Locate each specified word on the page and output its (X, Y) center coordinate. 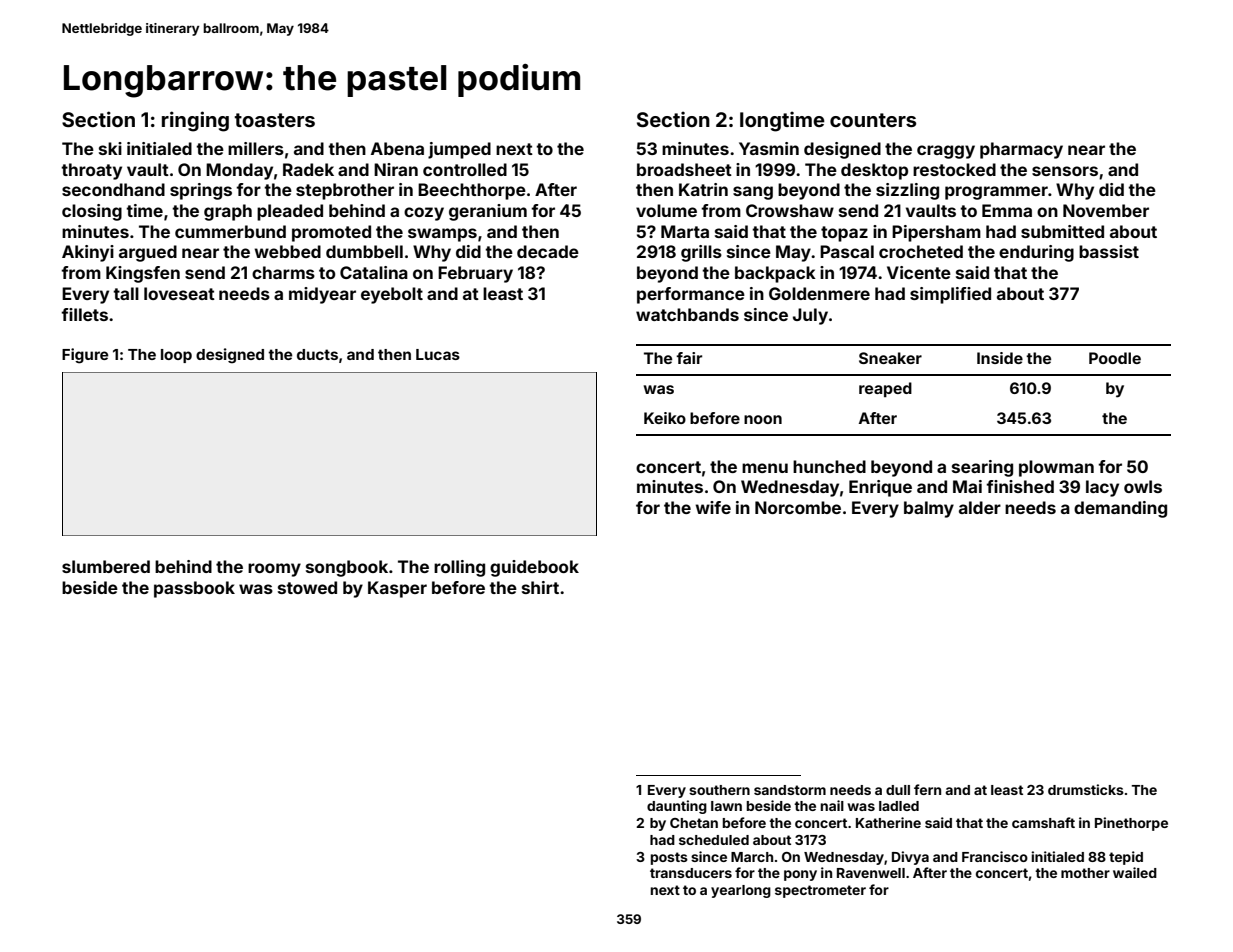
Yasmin (769, 148)
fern (927, 789)
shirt (540, 587)
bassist (1109, 251)
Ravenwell (871, 873)
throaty (91, 171)
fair (689, 358)
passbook (194, 589)
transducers (691, 873)
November (1106, 210)
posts (669, 858)
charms (283, 272)
